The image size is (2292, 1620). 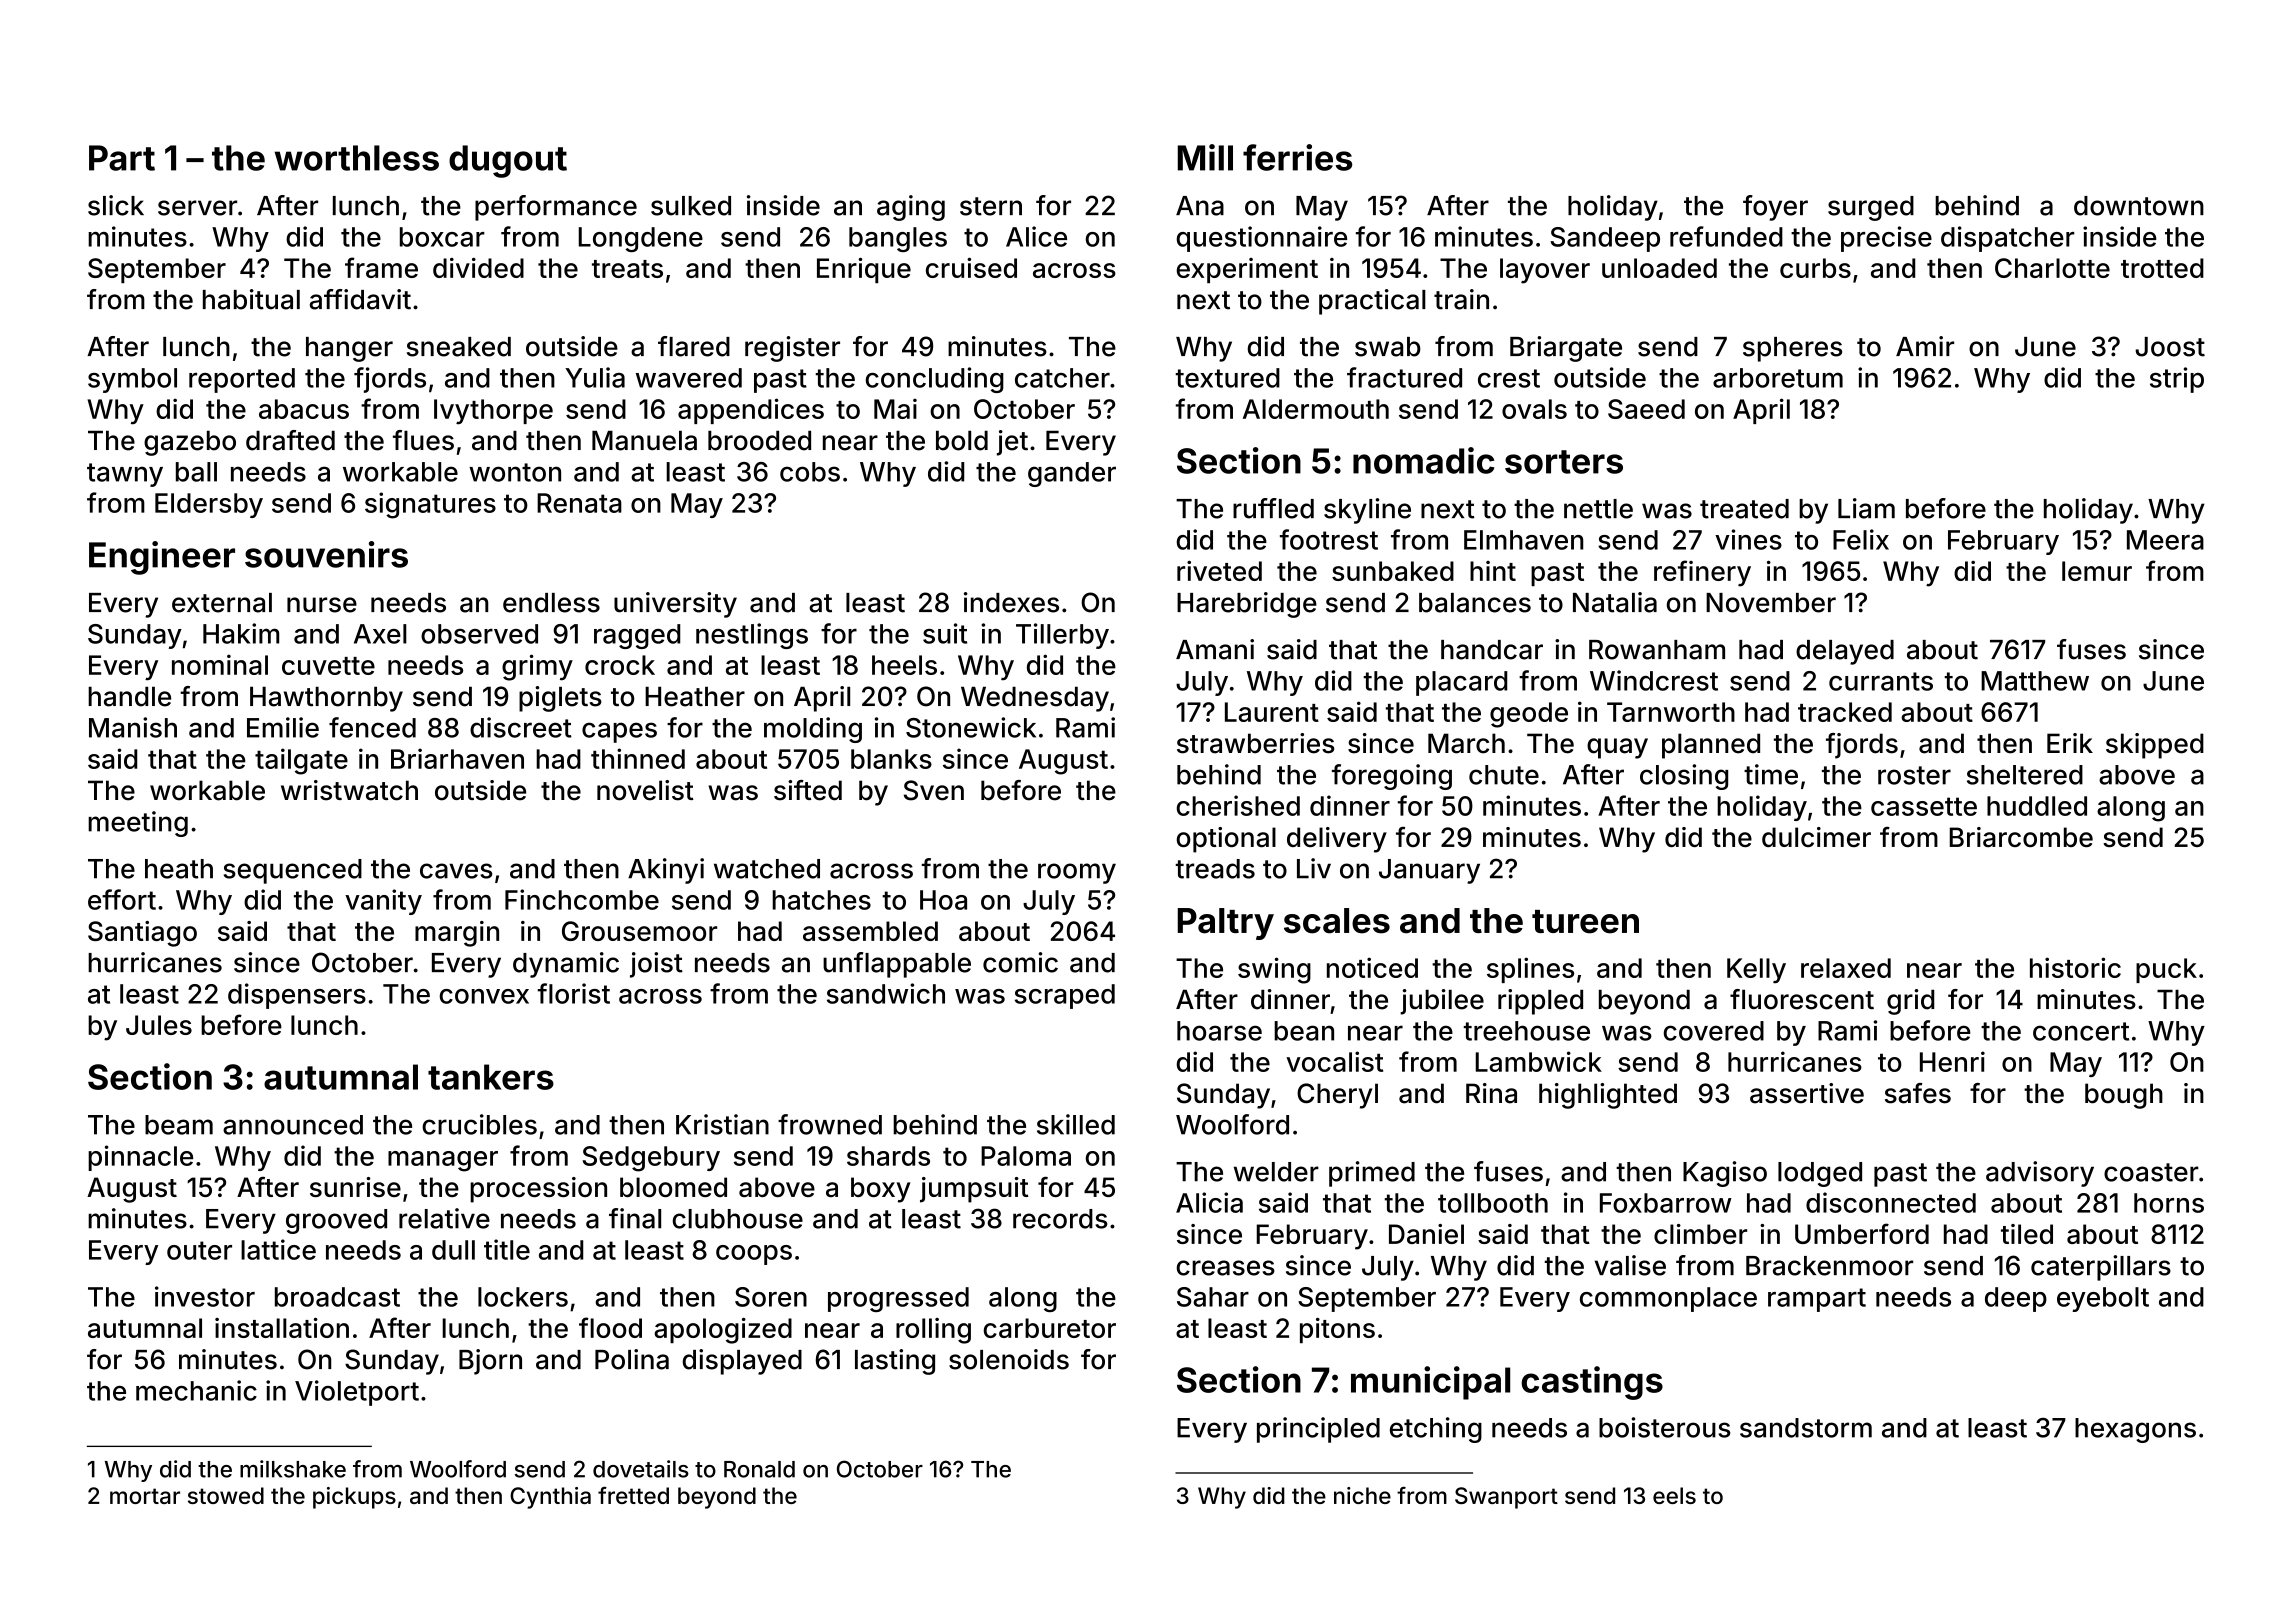 What do you see at coordinates (1362, 1495) in the screenshot?
I see `niche` at bounding box center [1362, 1495].
